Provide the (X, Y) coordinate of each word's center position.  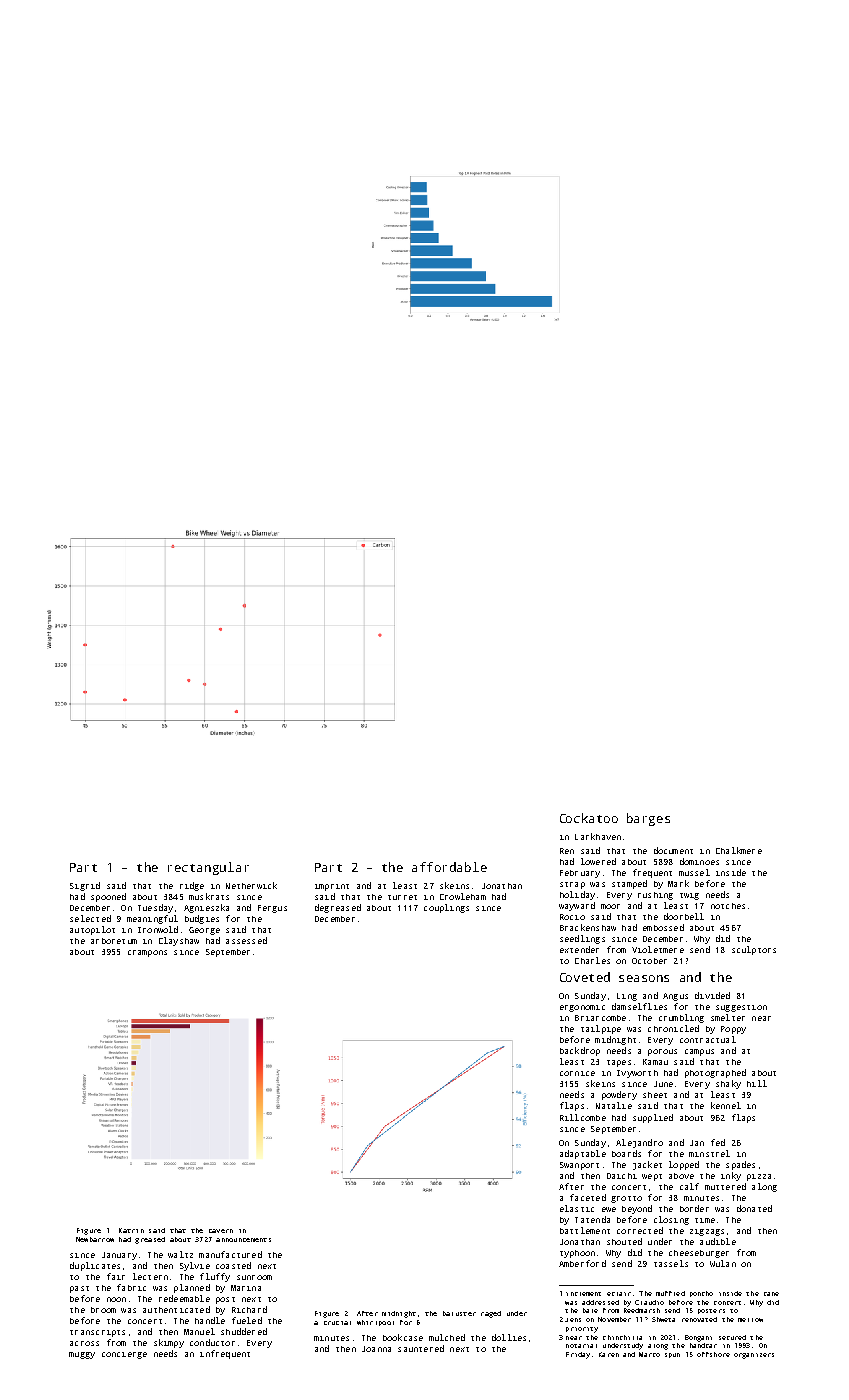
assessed (246, 940)
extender (579, 949)
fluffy (215, 1277)
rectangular (208, 868)
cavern (221, 1231)
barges (648, 819)
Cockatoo (589, 818)
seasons (644, 978)
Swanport (579, 1166)
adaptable (583, 1154)
